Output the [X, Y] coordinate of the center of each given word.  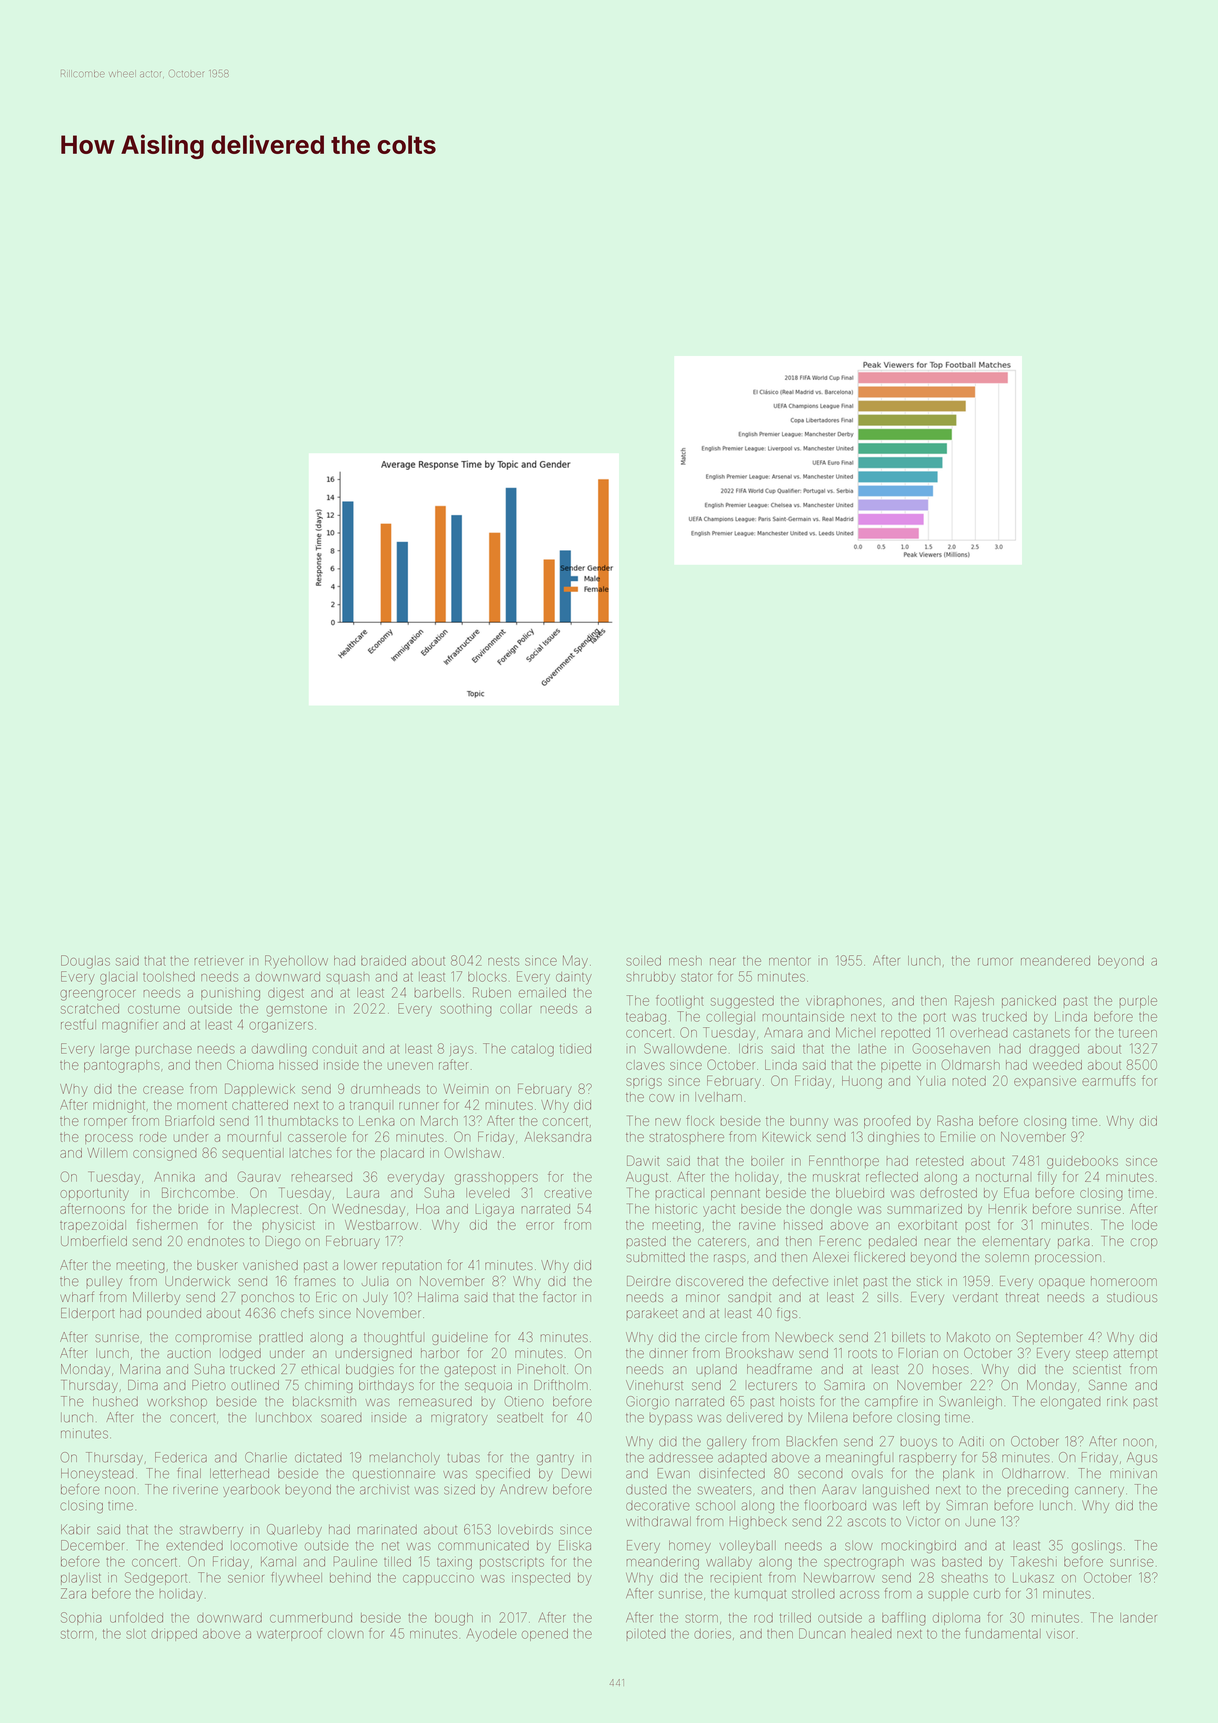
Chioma [250, 1064]
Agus [1142, 1458]
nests [503, 961]
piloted [646, 1634]
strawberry [211, 1531]
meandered [1055, 961]
